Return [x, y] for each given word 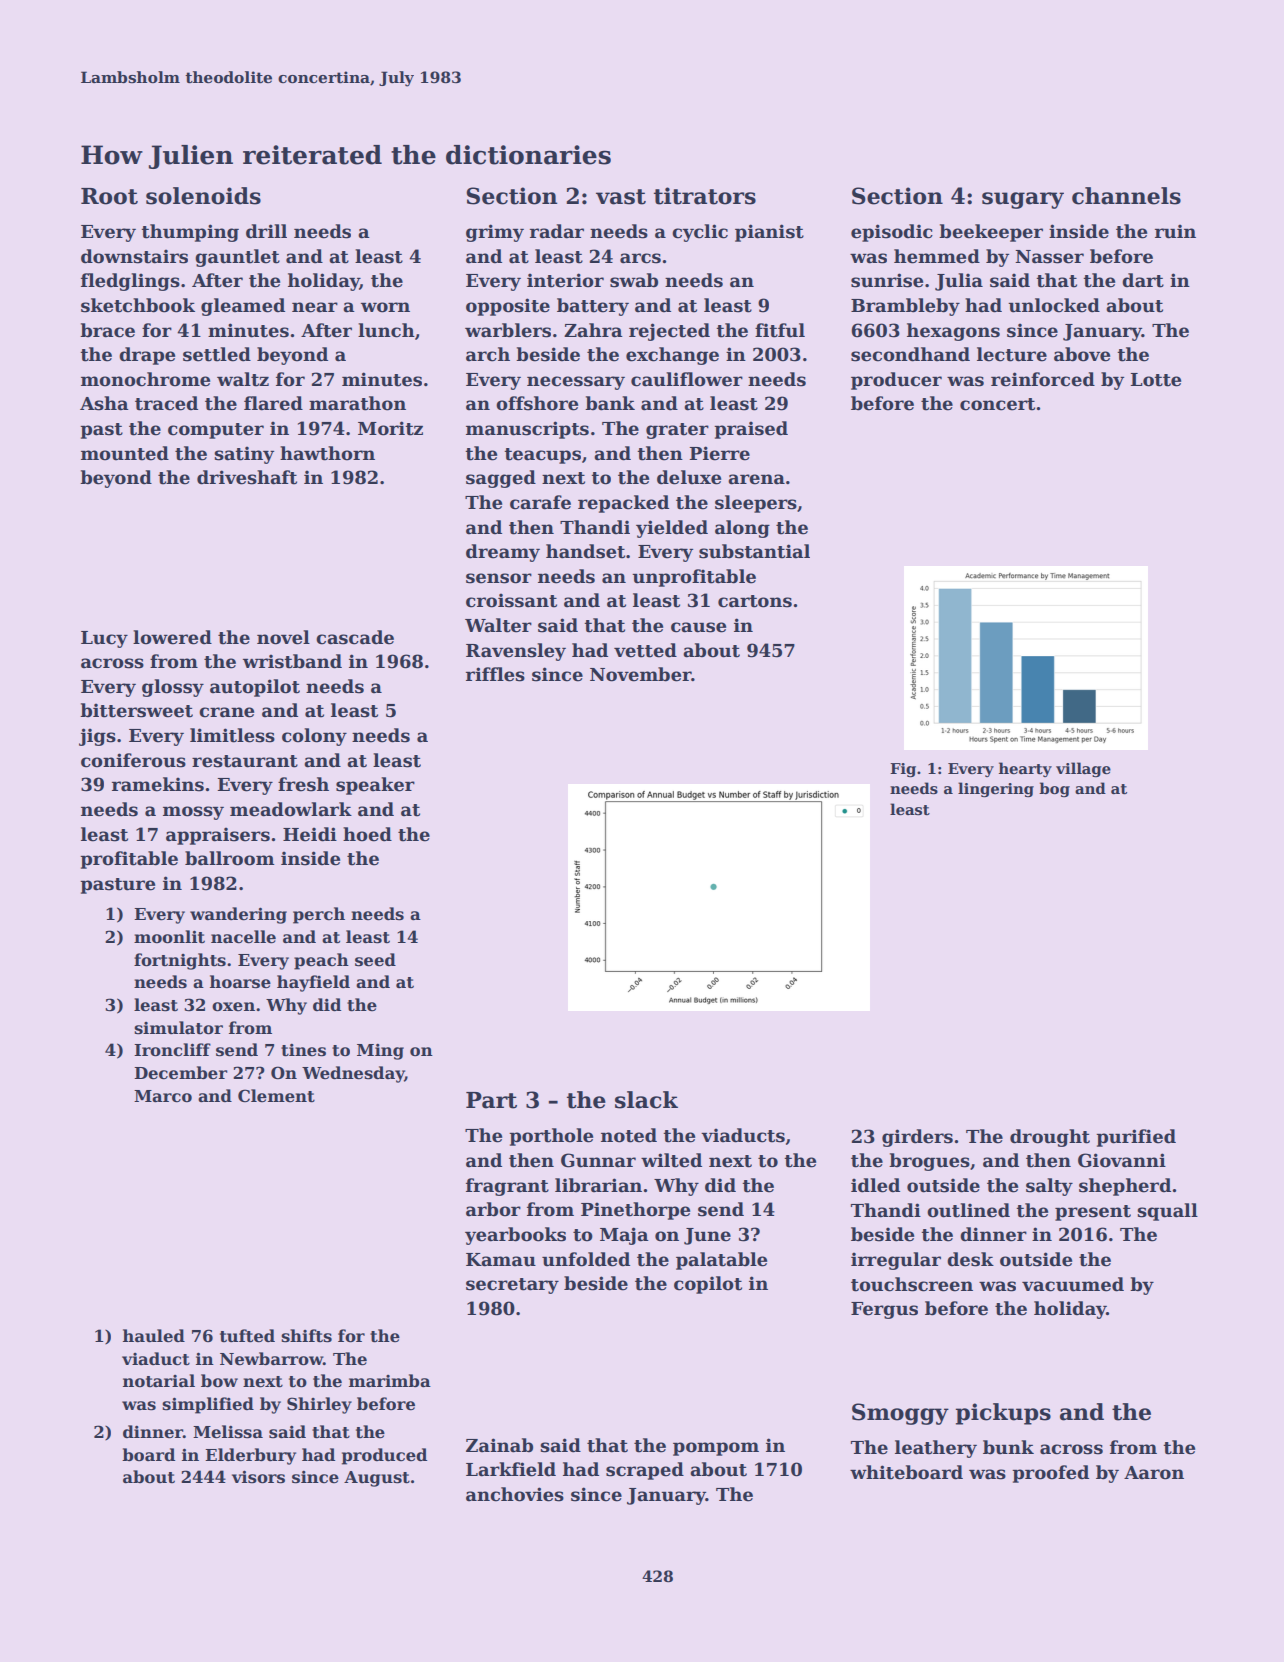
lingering [996, 789]
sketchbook [138, 305]
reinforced [1043, 379]
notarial [159, 1381]
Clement [276, 1096]
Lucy [104, 639]
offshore [537, 403]
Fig [903, 770]
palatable [721, 1261]
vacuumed [1073, 1284]
